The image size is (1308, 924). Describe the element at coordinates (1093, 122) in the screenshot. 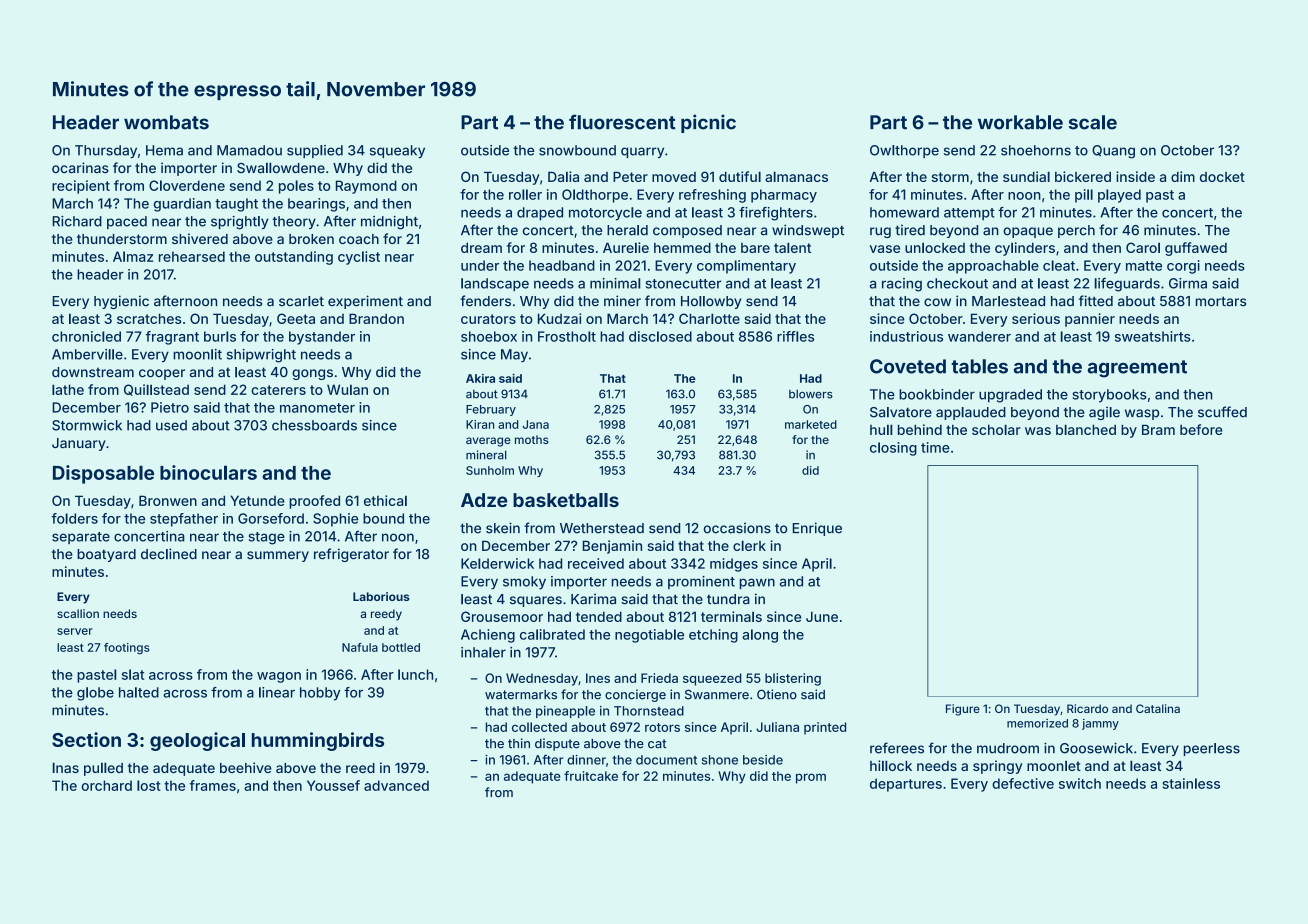

I see `scale` at that location.
